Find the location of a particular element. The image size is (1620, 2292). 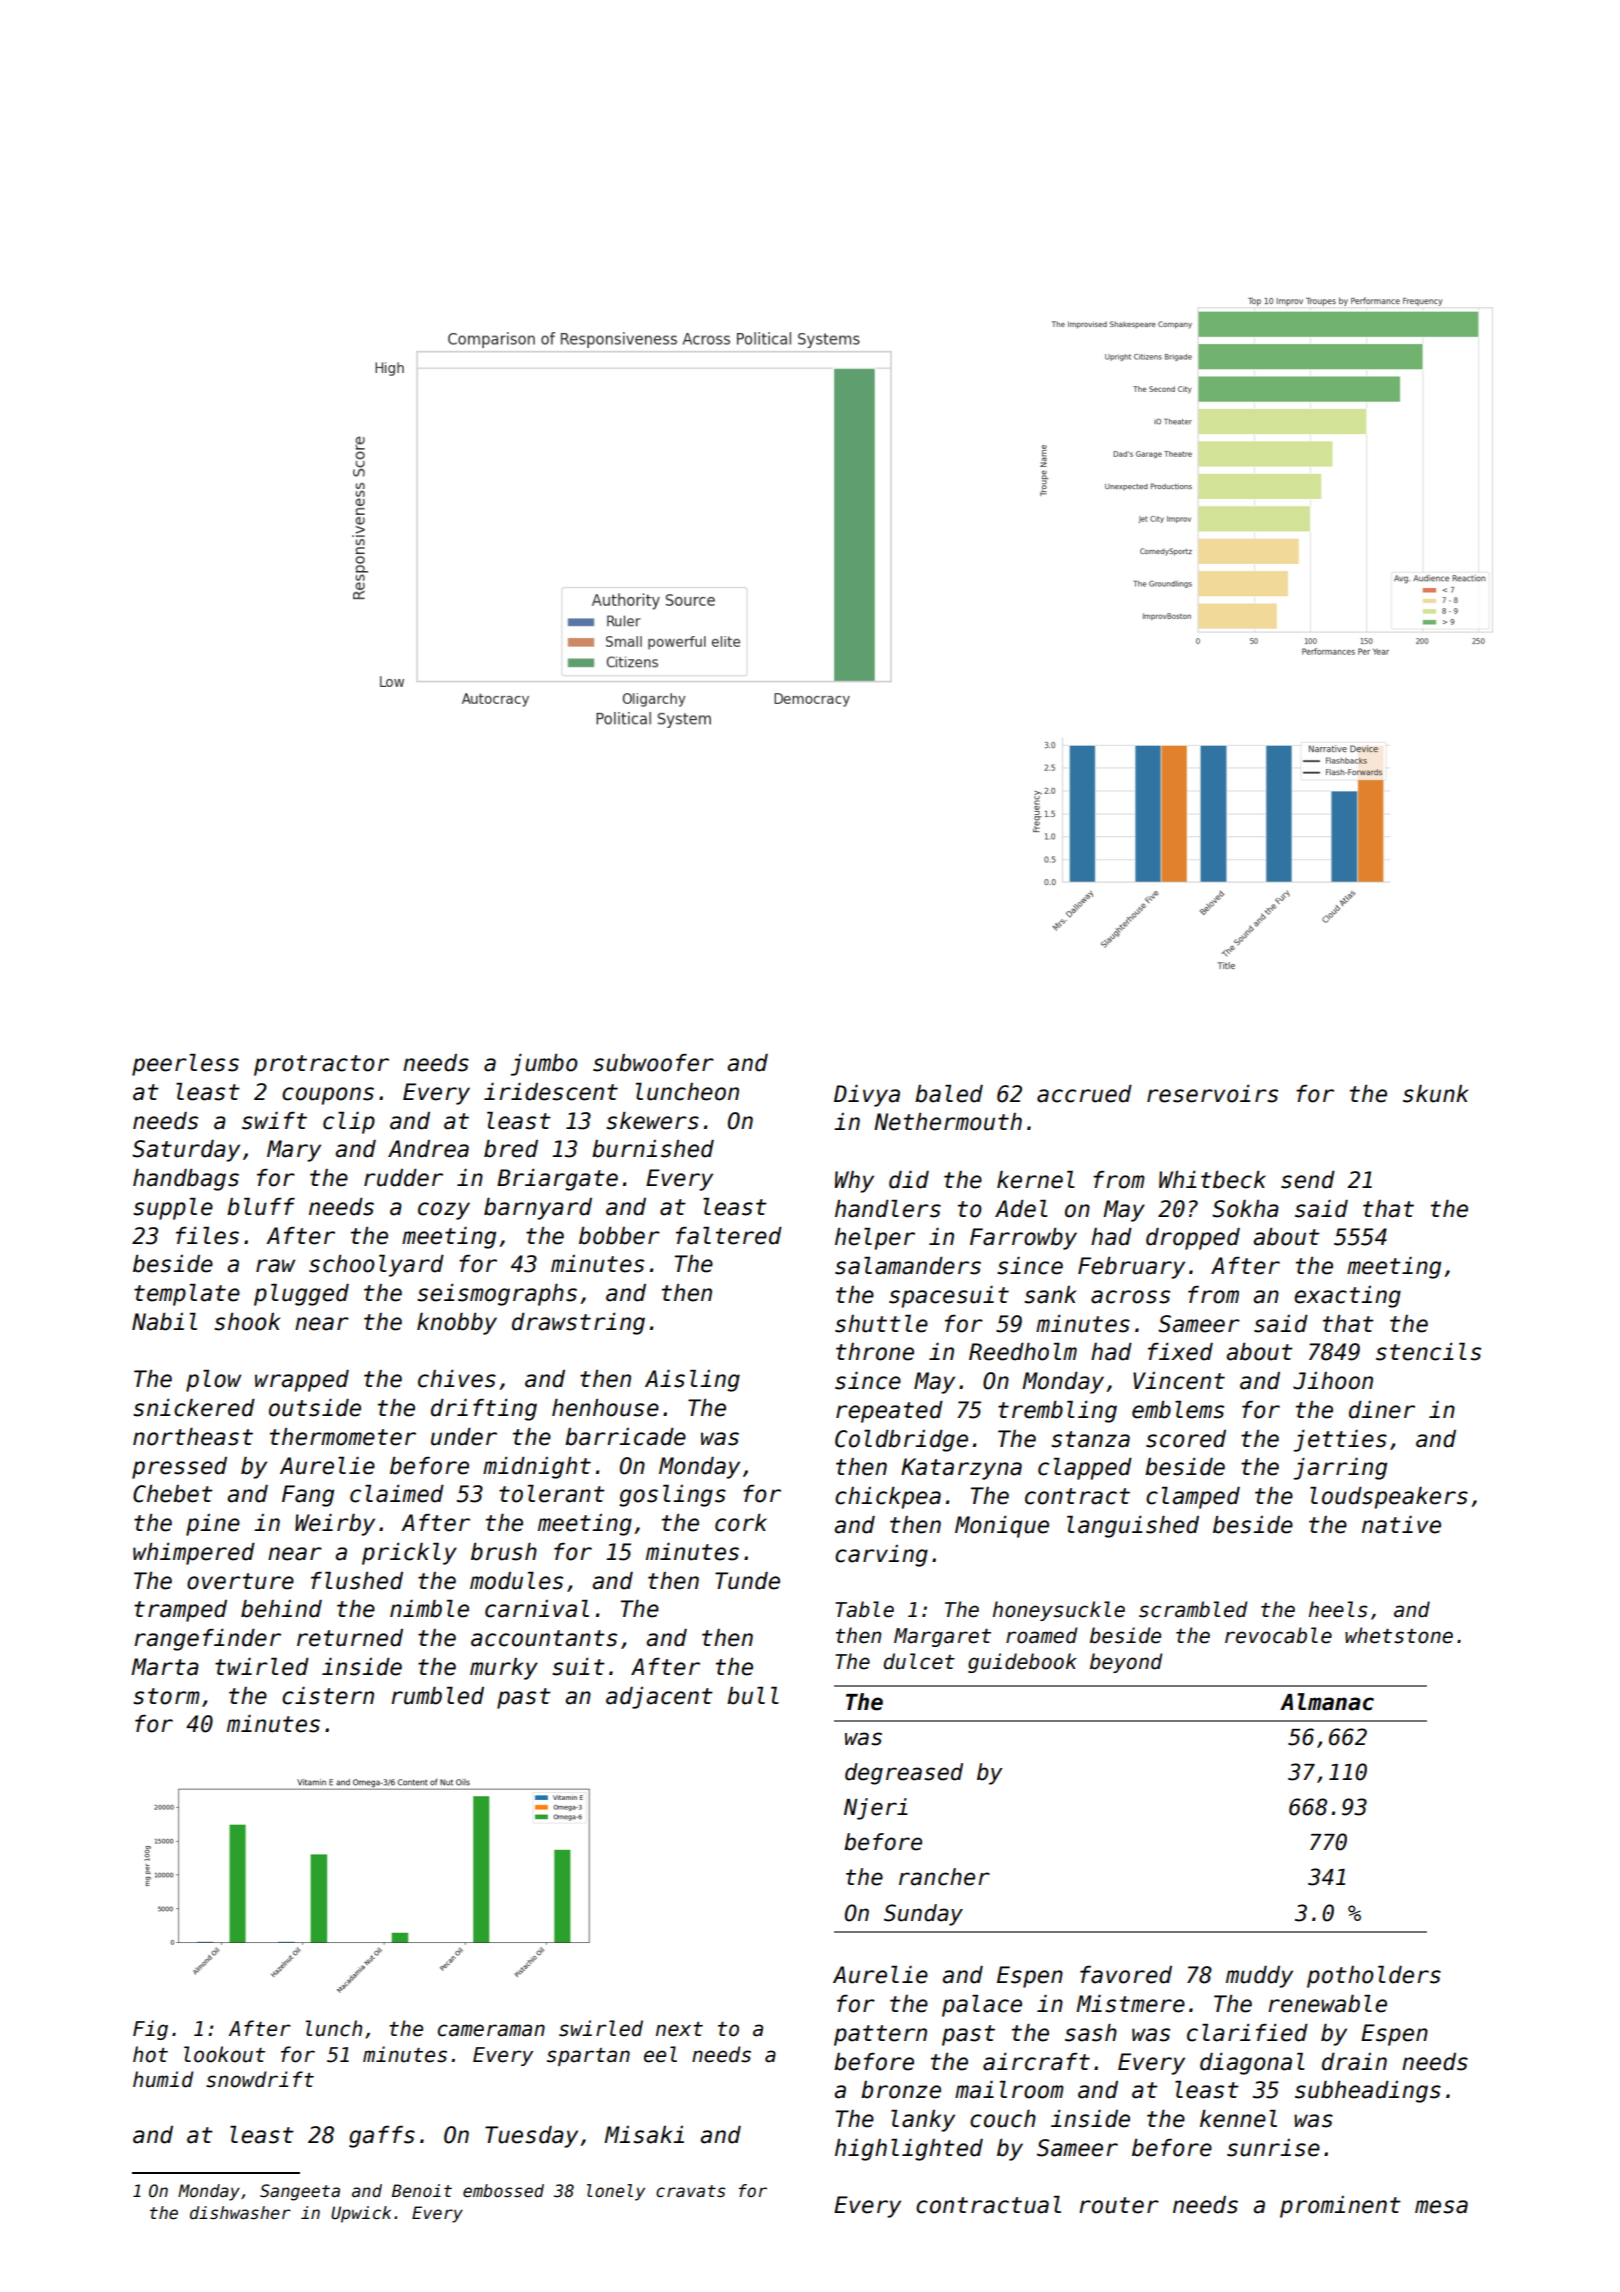

faltered is located at coordinates (729, 1236).
